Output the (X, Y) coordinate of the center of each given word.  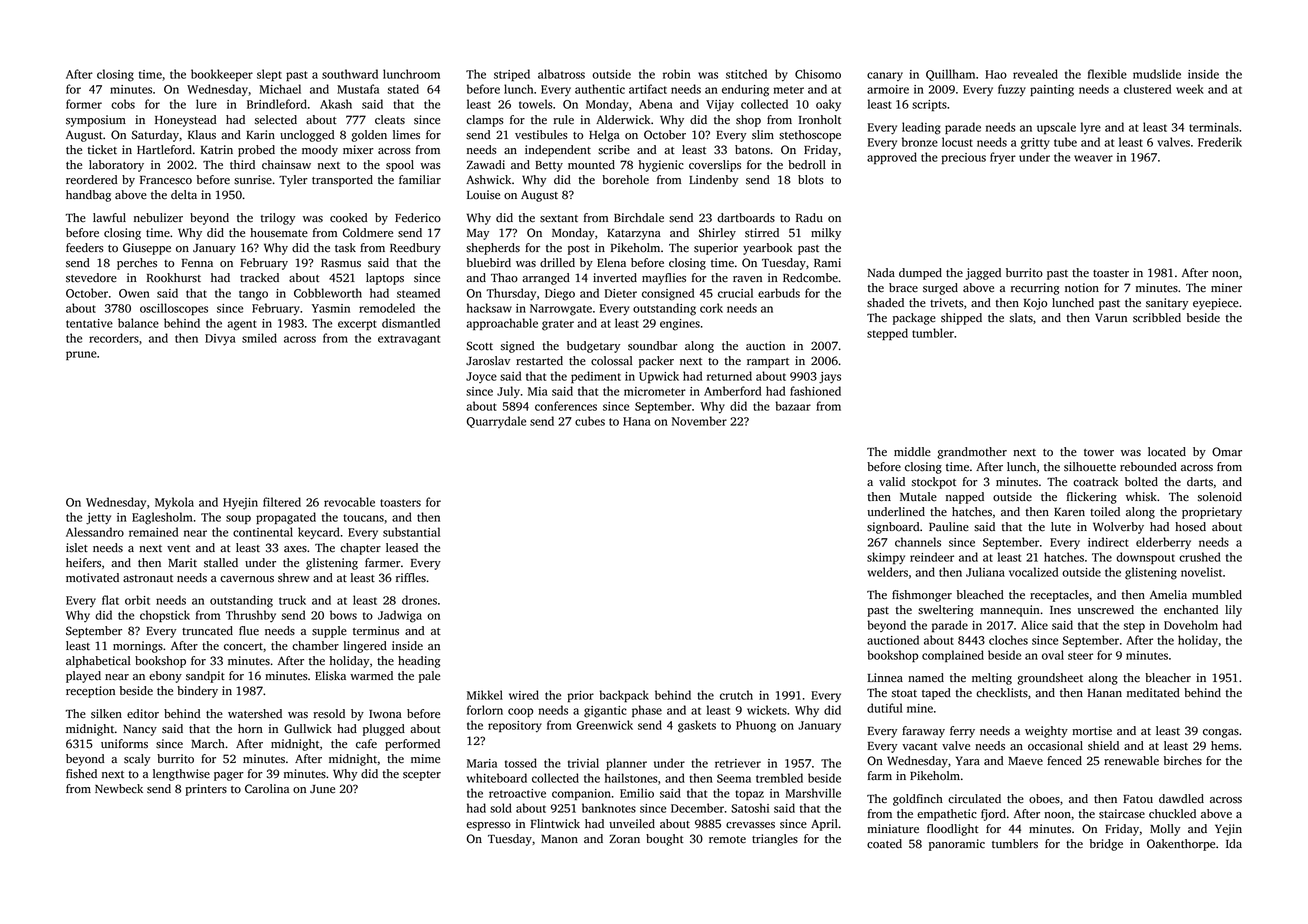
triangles (775, 840)
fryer (1003, 158)
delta (184, 195)
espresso (488, 826)
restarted (539, 361)
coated (884, 844)
